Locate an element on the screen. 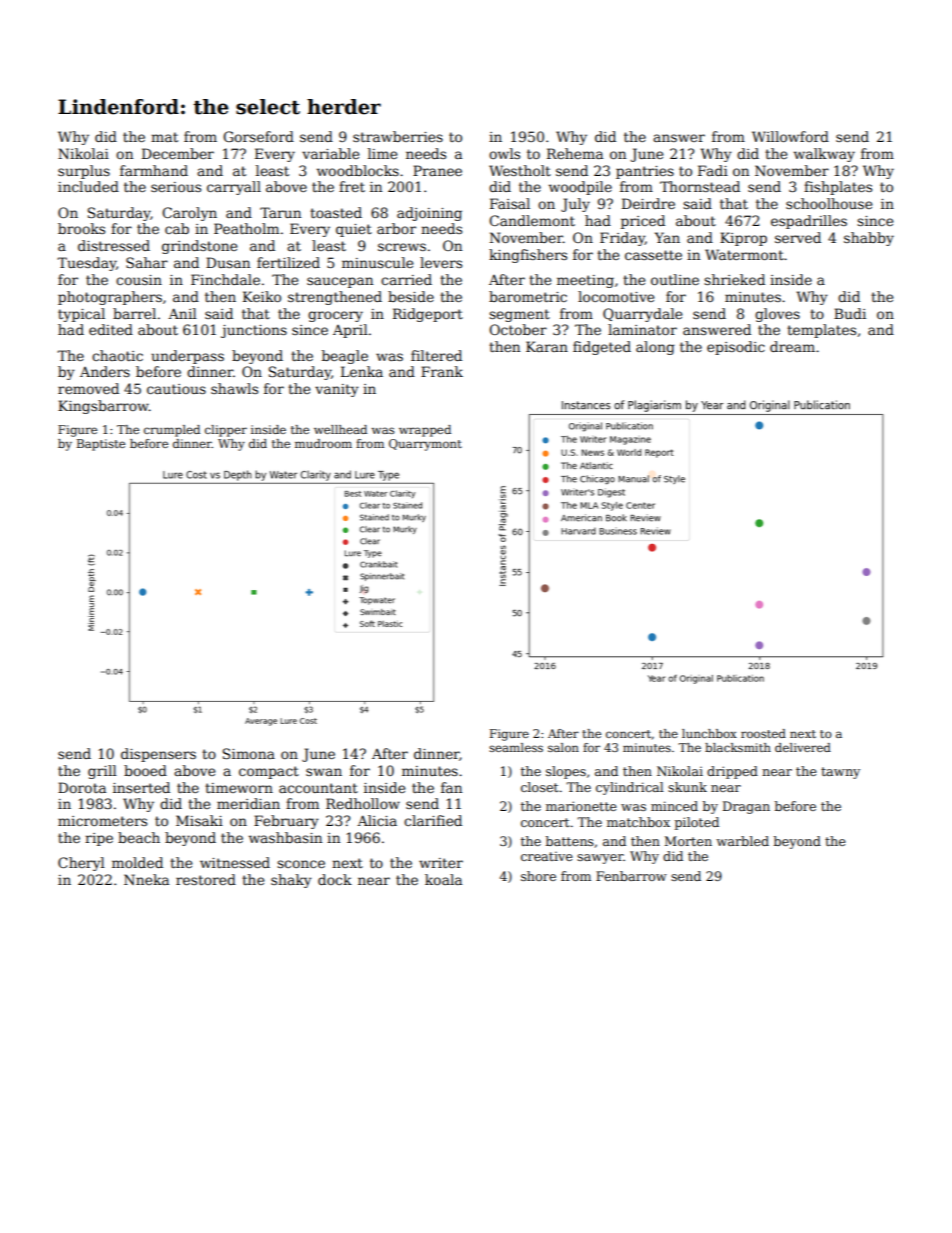 This screenshot has height=1233, width=952. mudroom is located at coordinates (323, 443).
